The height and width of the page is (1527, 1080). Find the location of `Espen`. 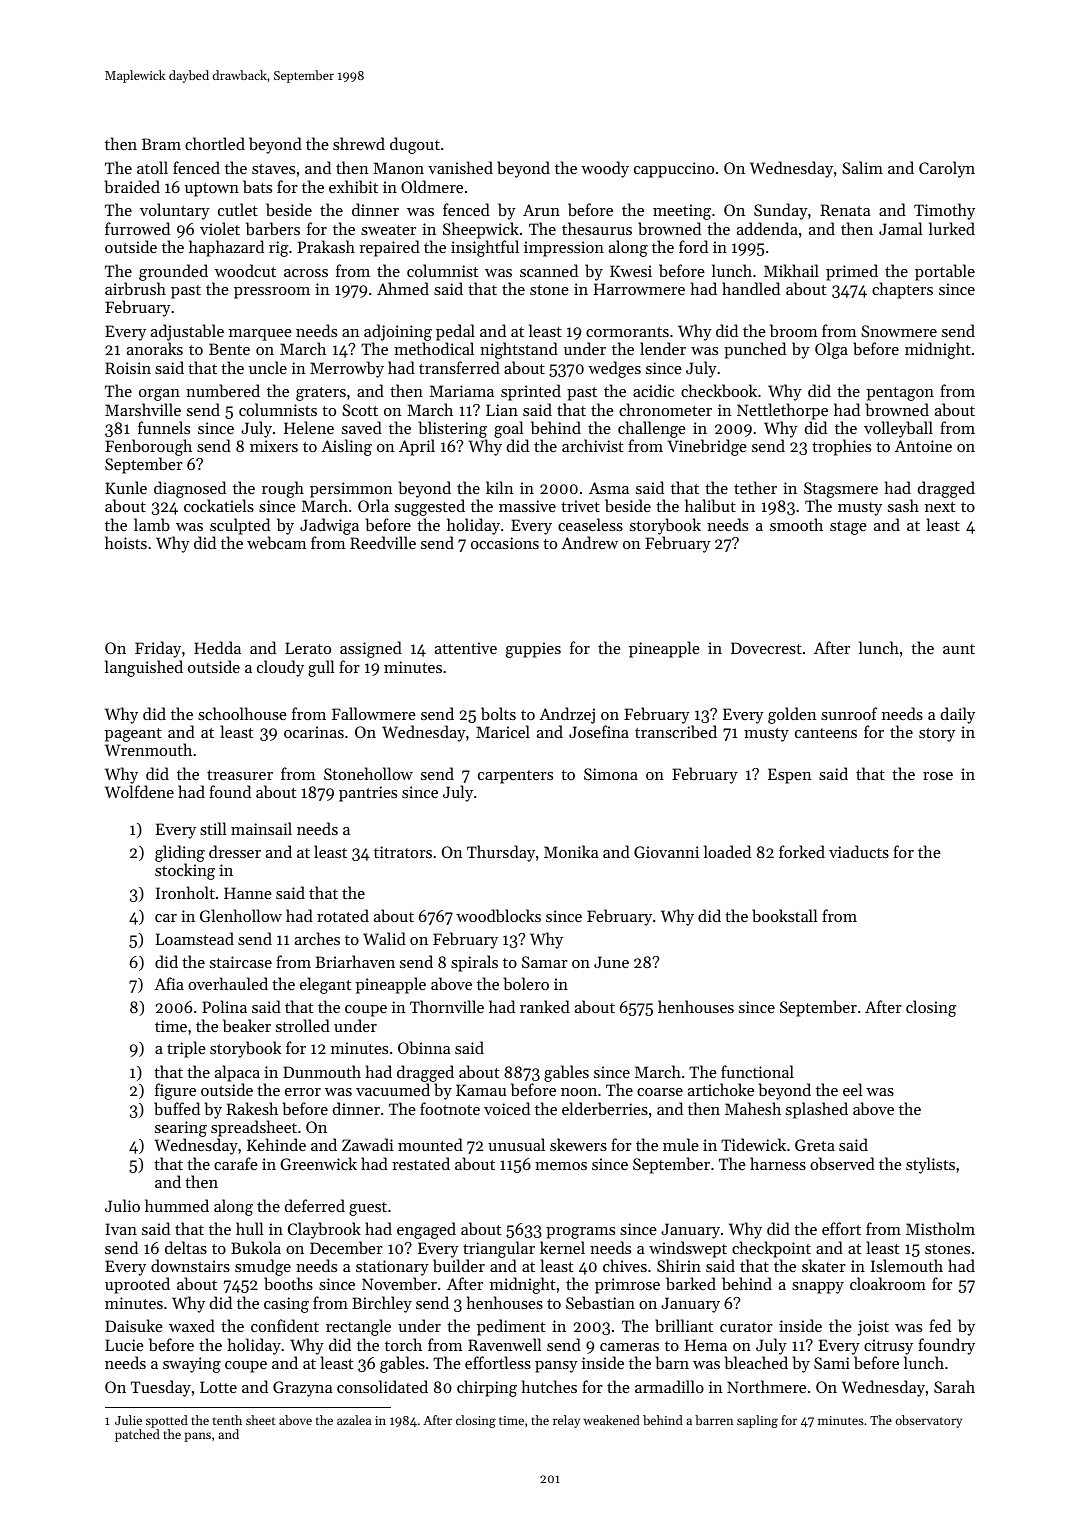

Espen is located at coordinates (790, 776).
